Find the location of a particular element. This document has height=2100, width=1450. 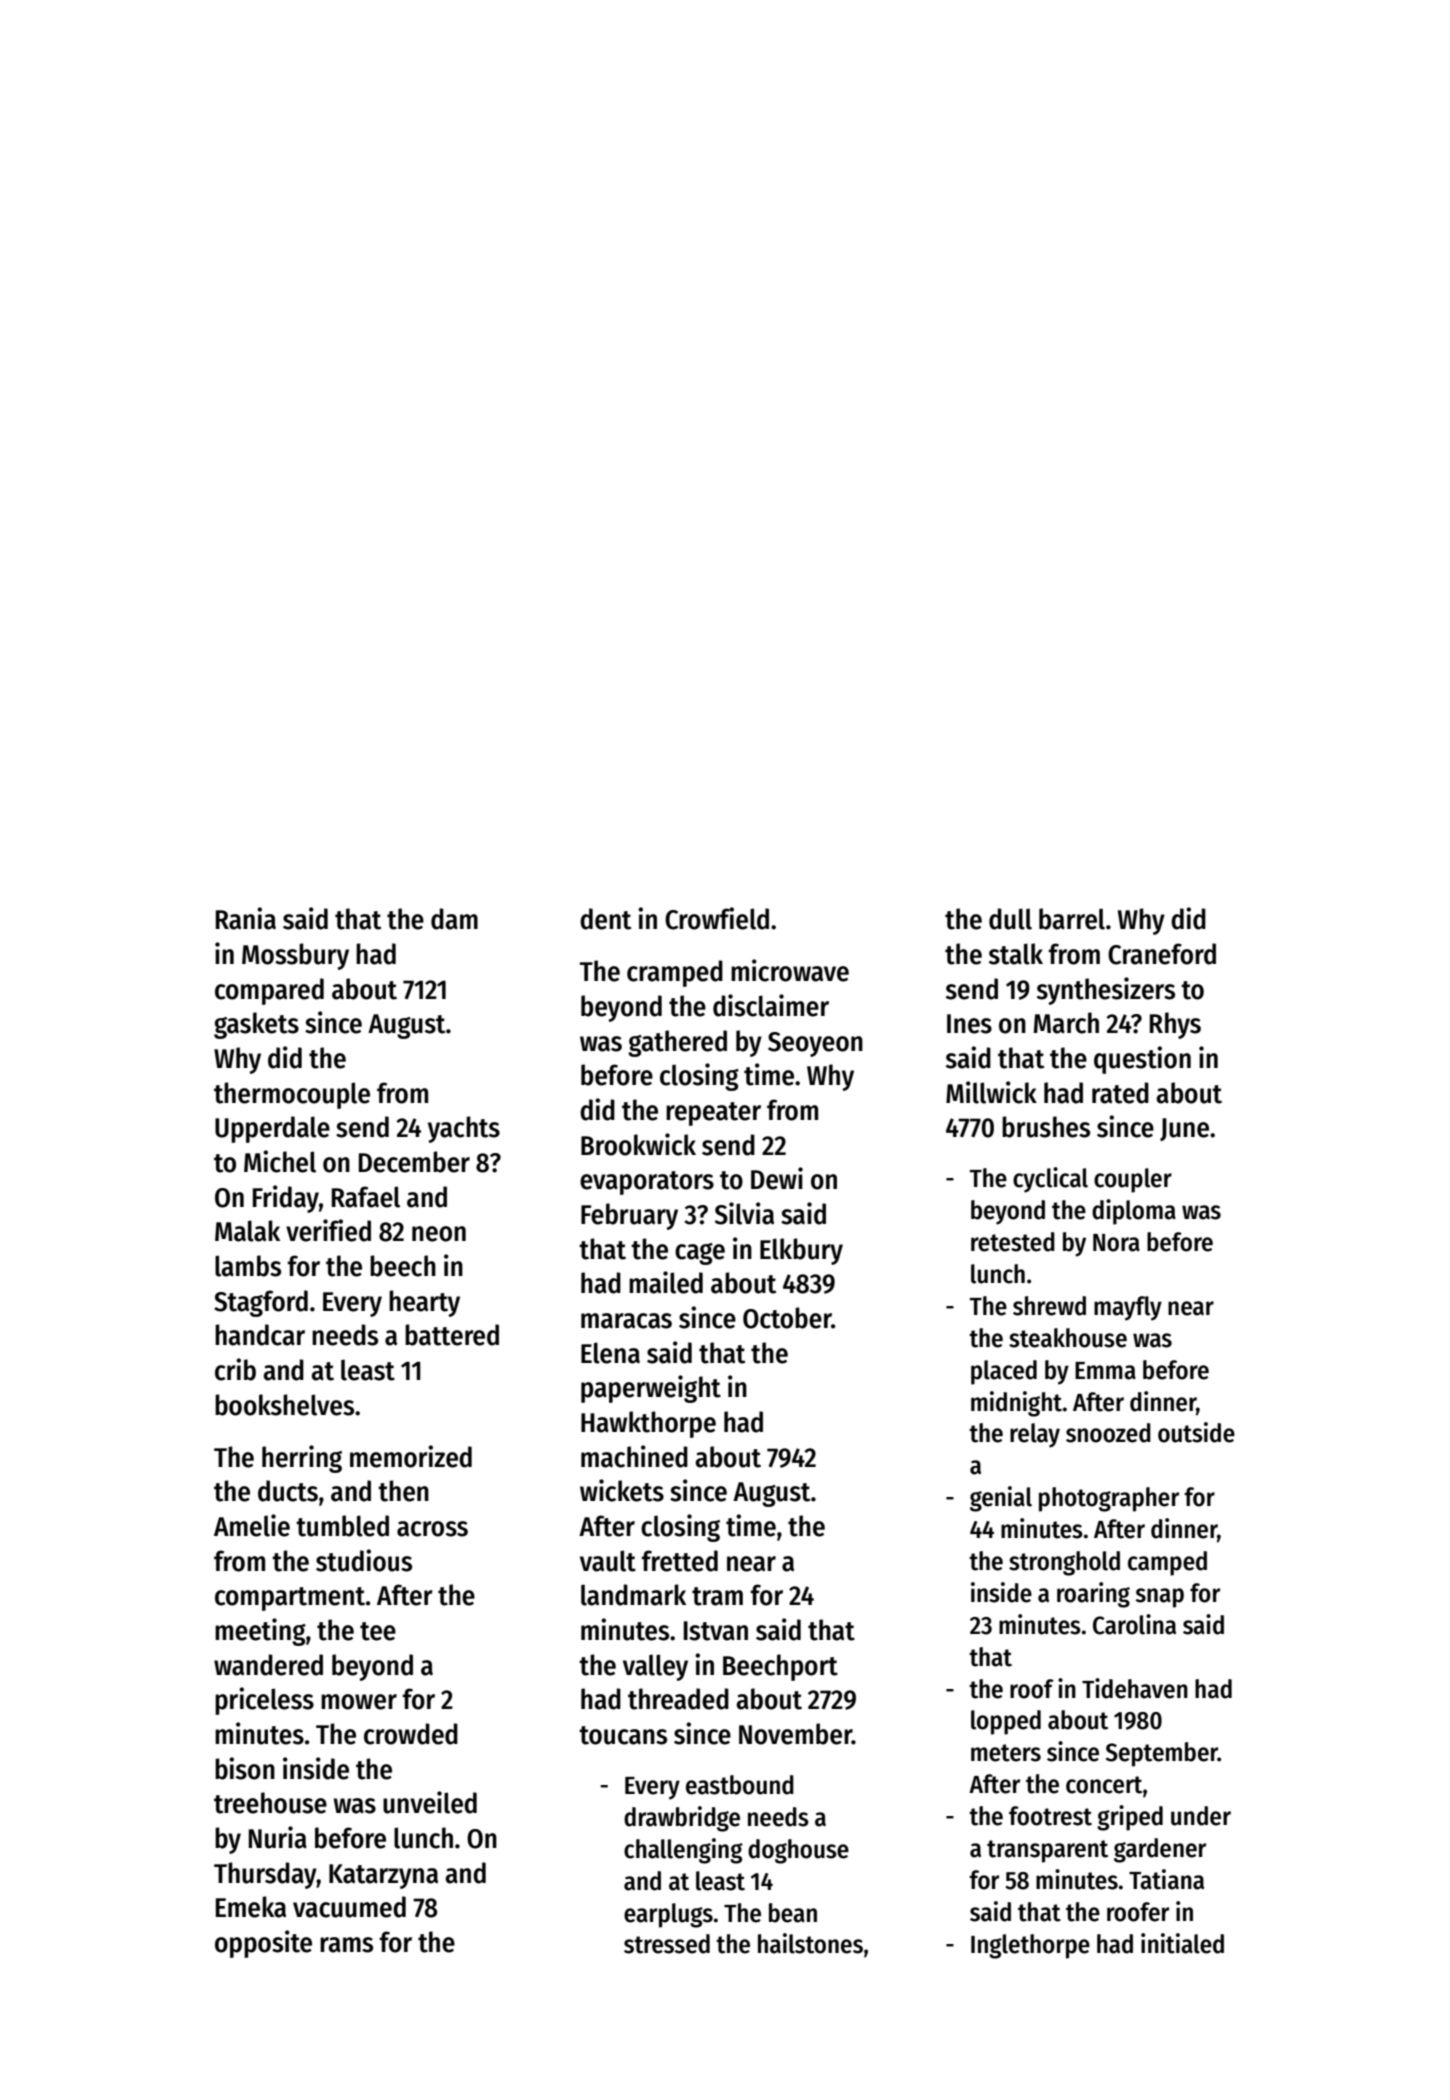

dull is located at coordinates (1010, 919).
